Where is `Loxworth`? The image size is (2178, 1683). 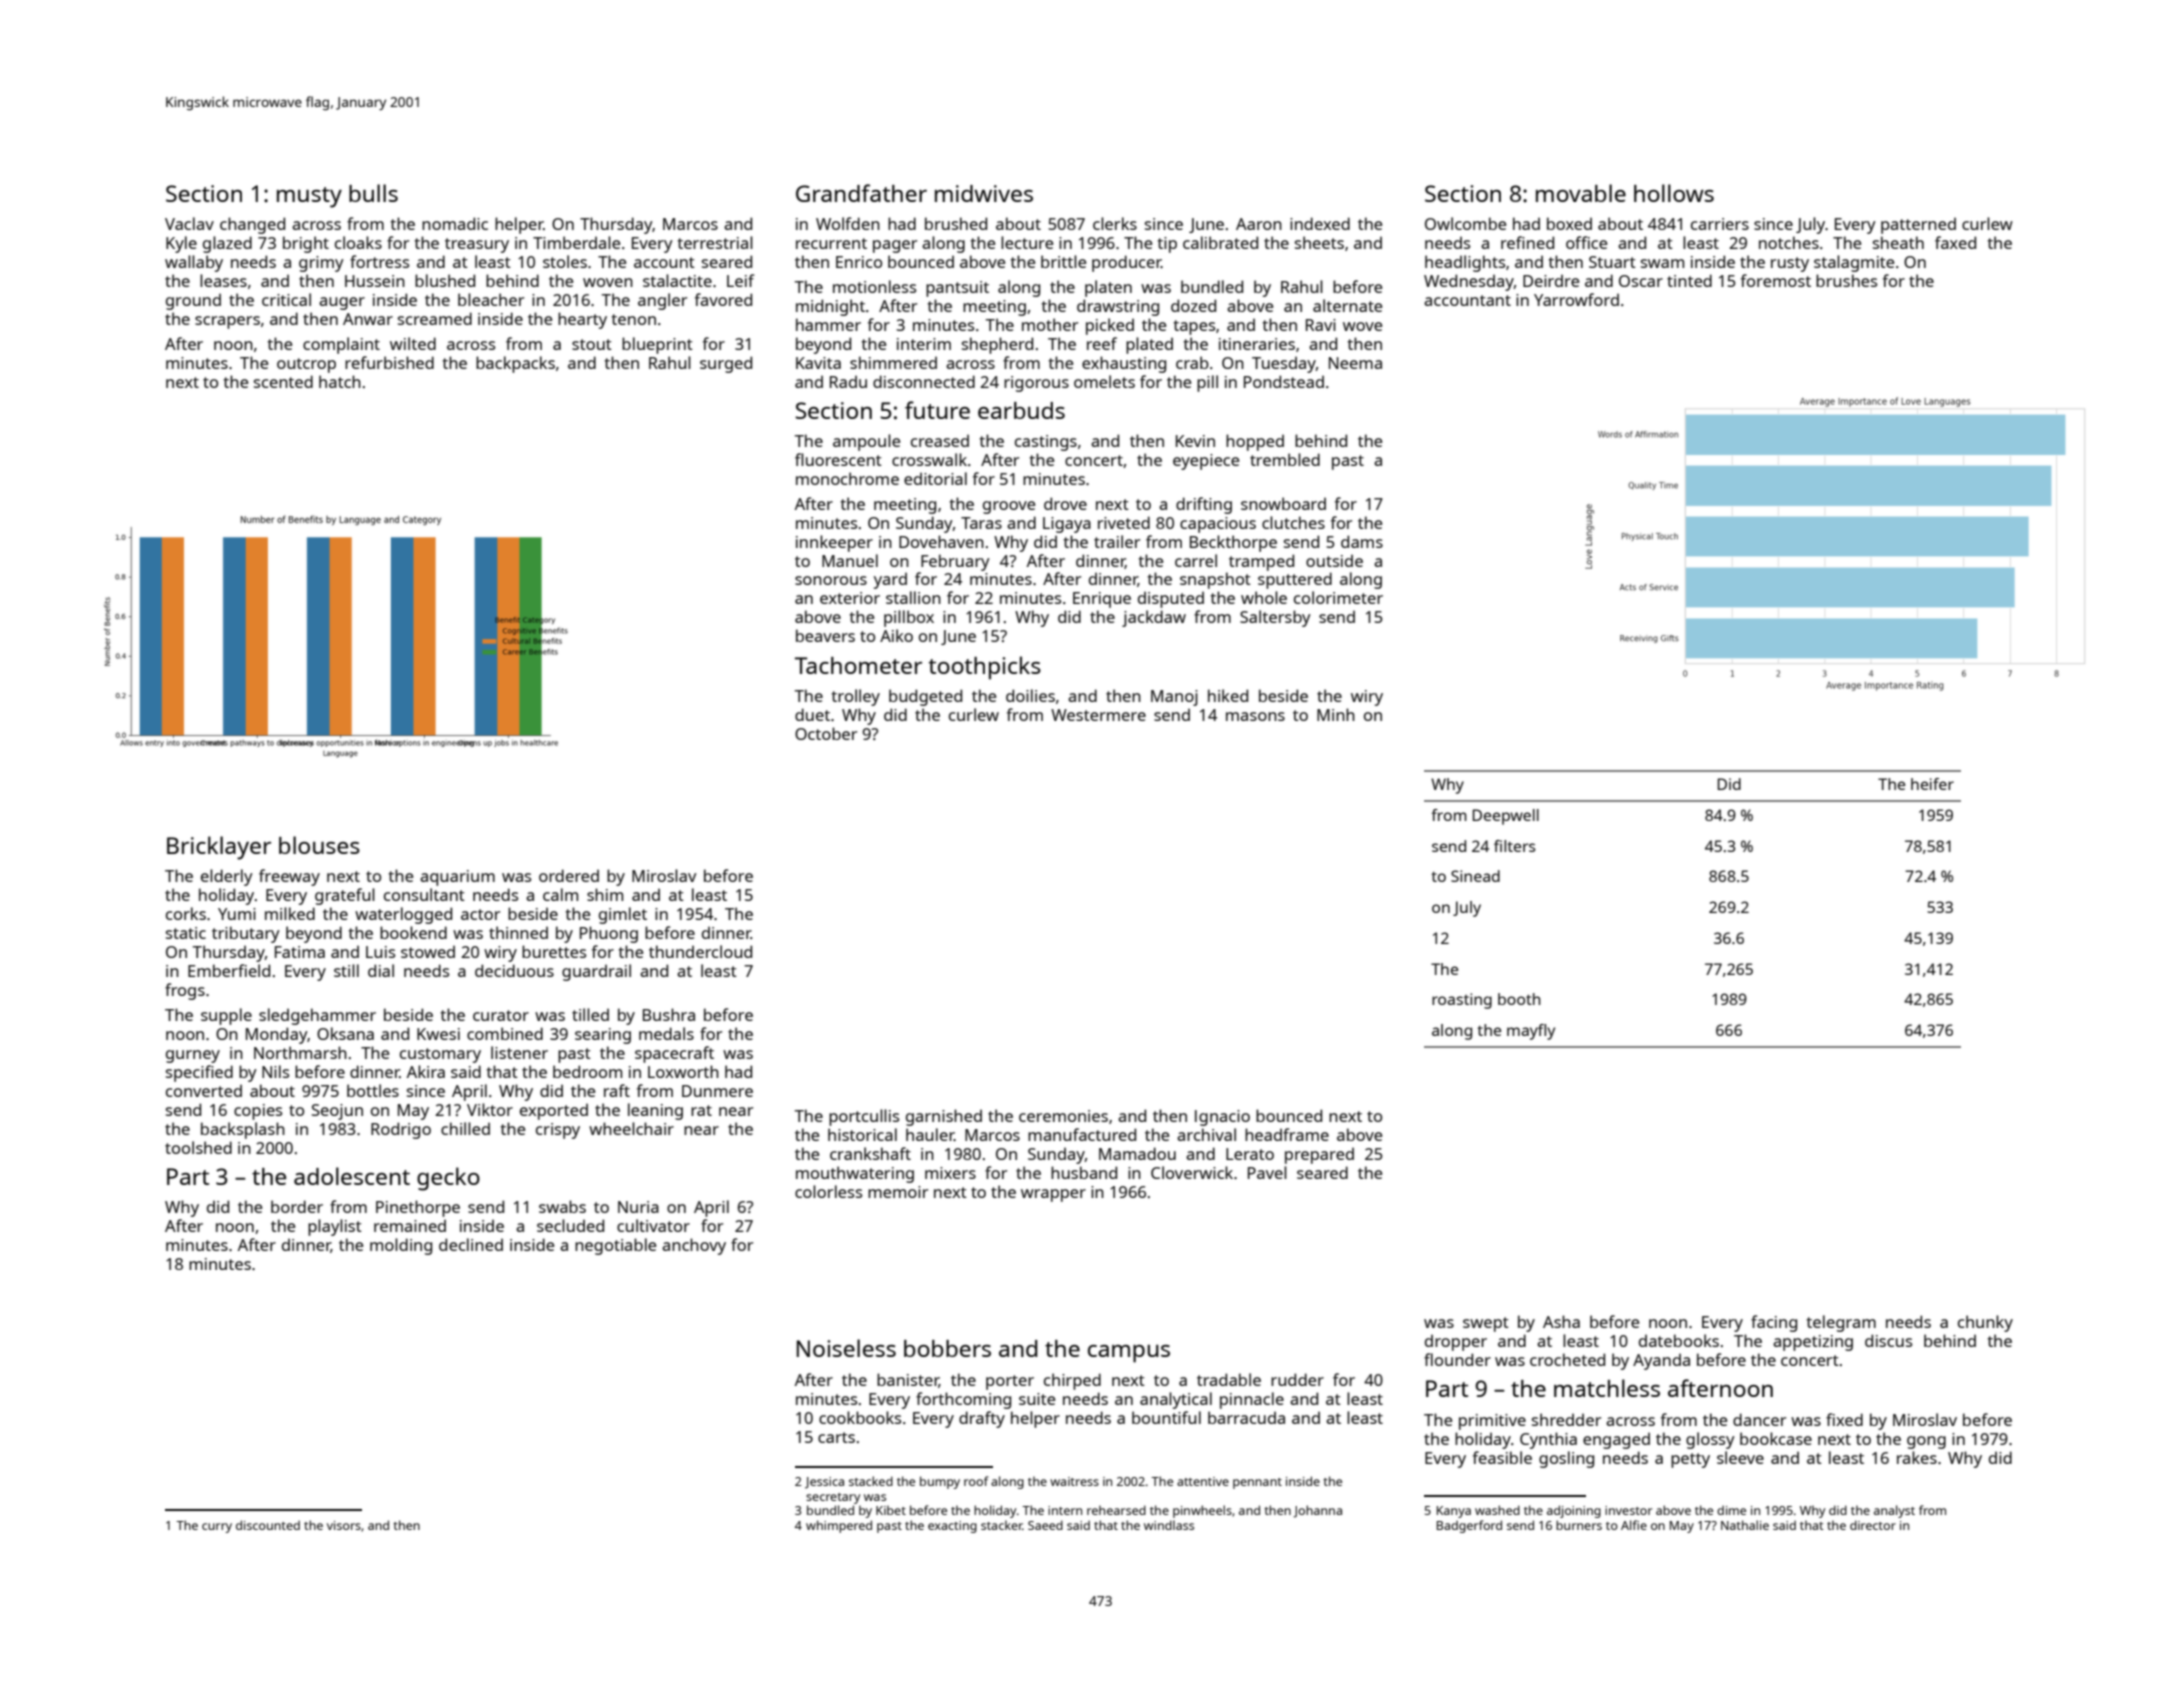
Loxworth is located at coordinates (683, 1071).
